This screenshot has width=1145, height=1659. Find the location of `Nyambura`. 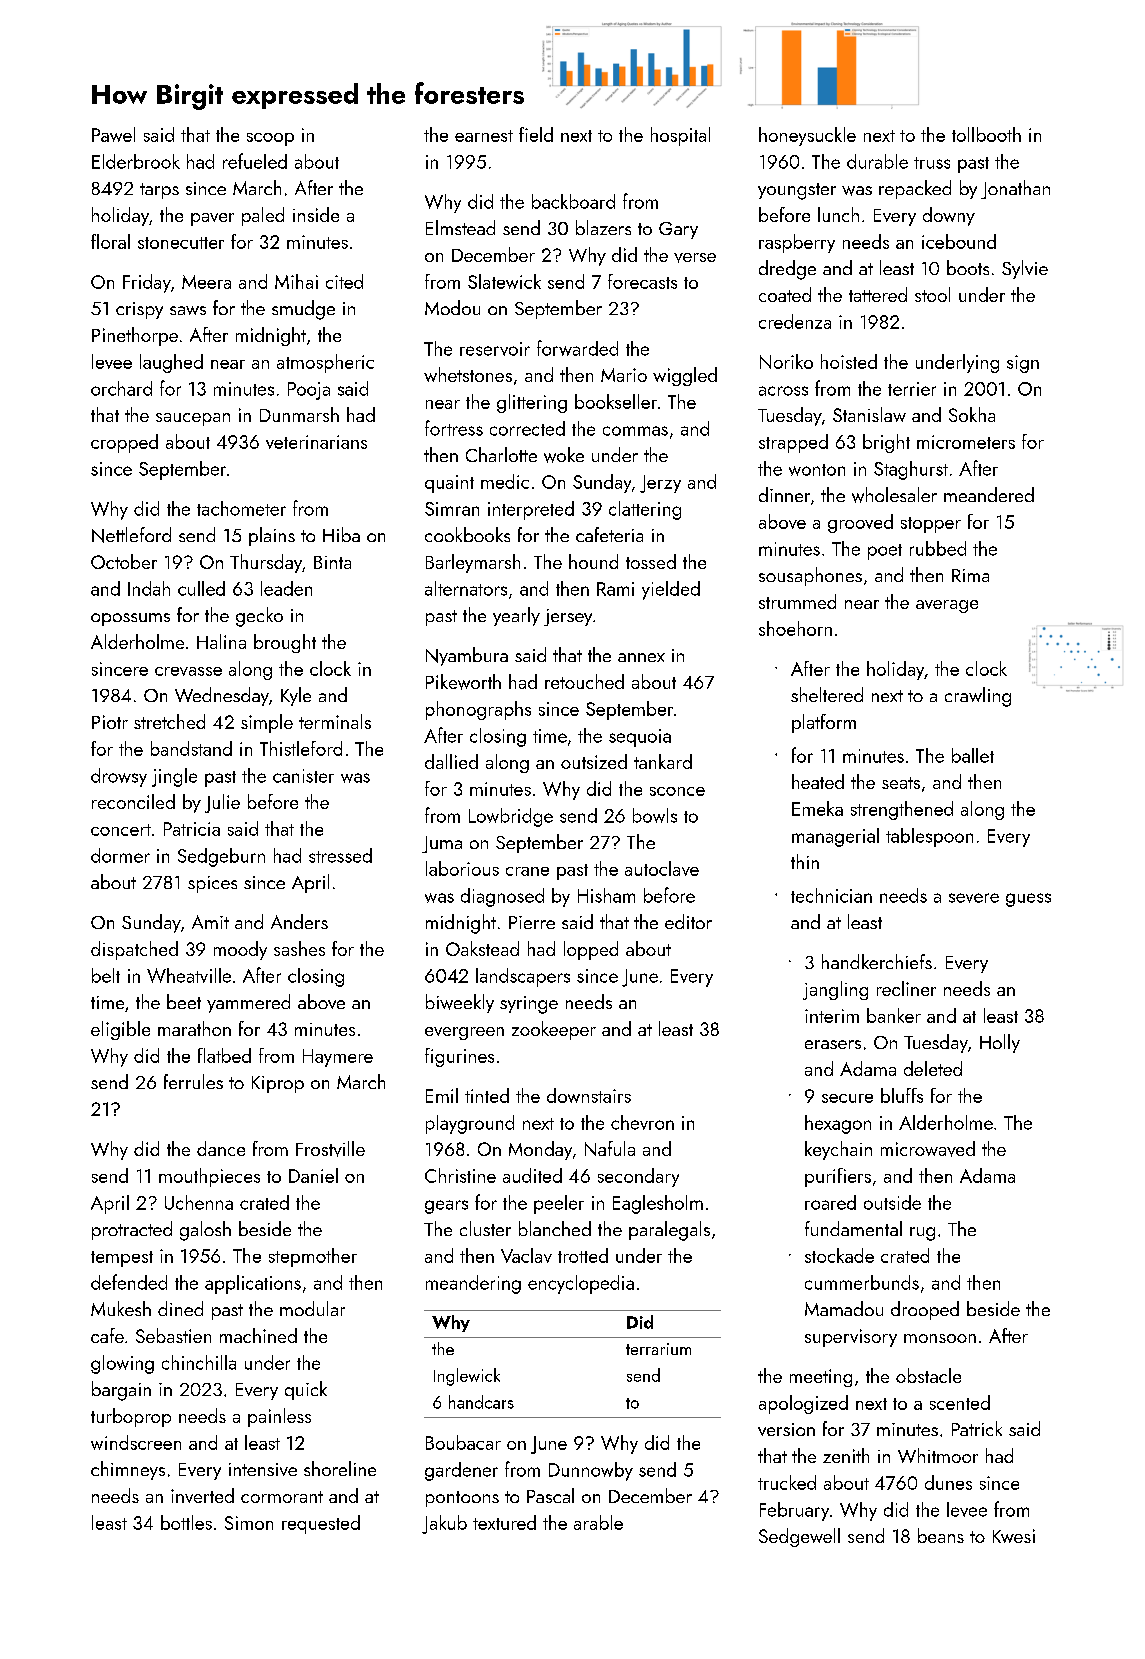

Nyambura is located at coordinates (467, 656).
